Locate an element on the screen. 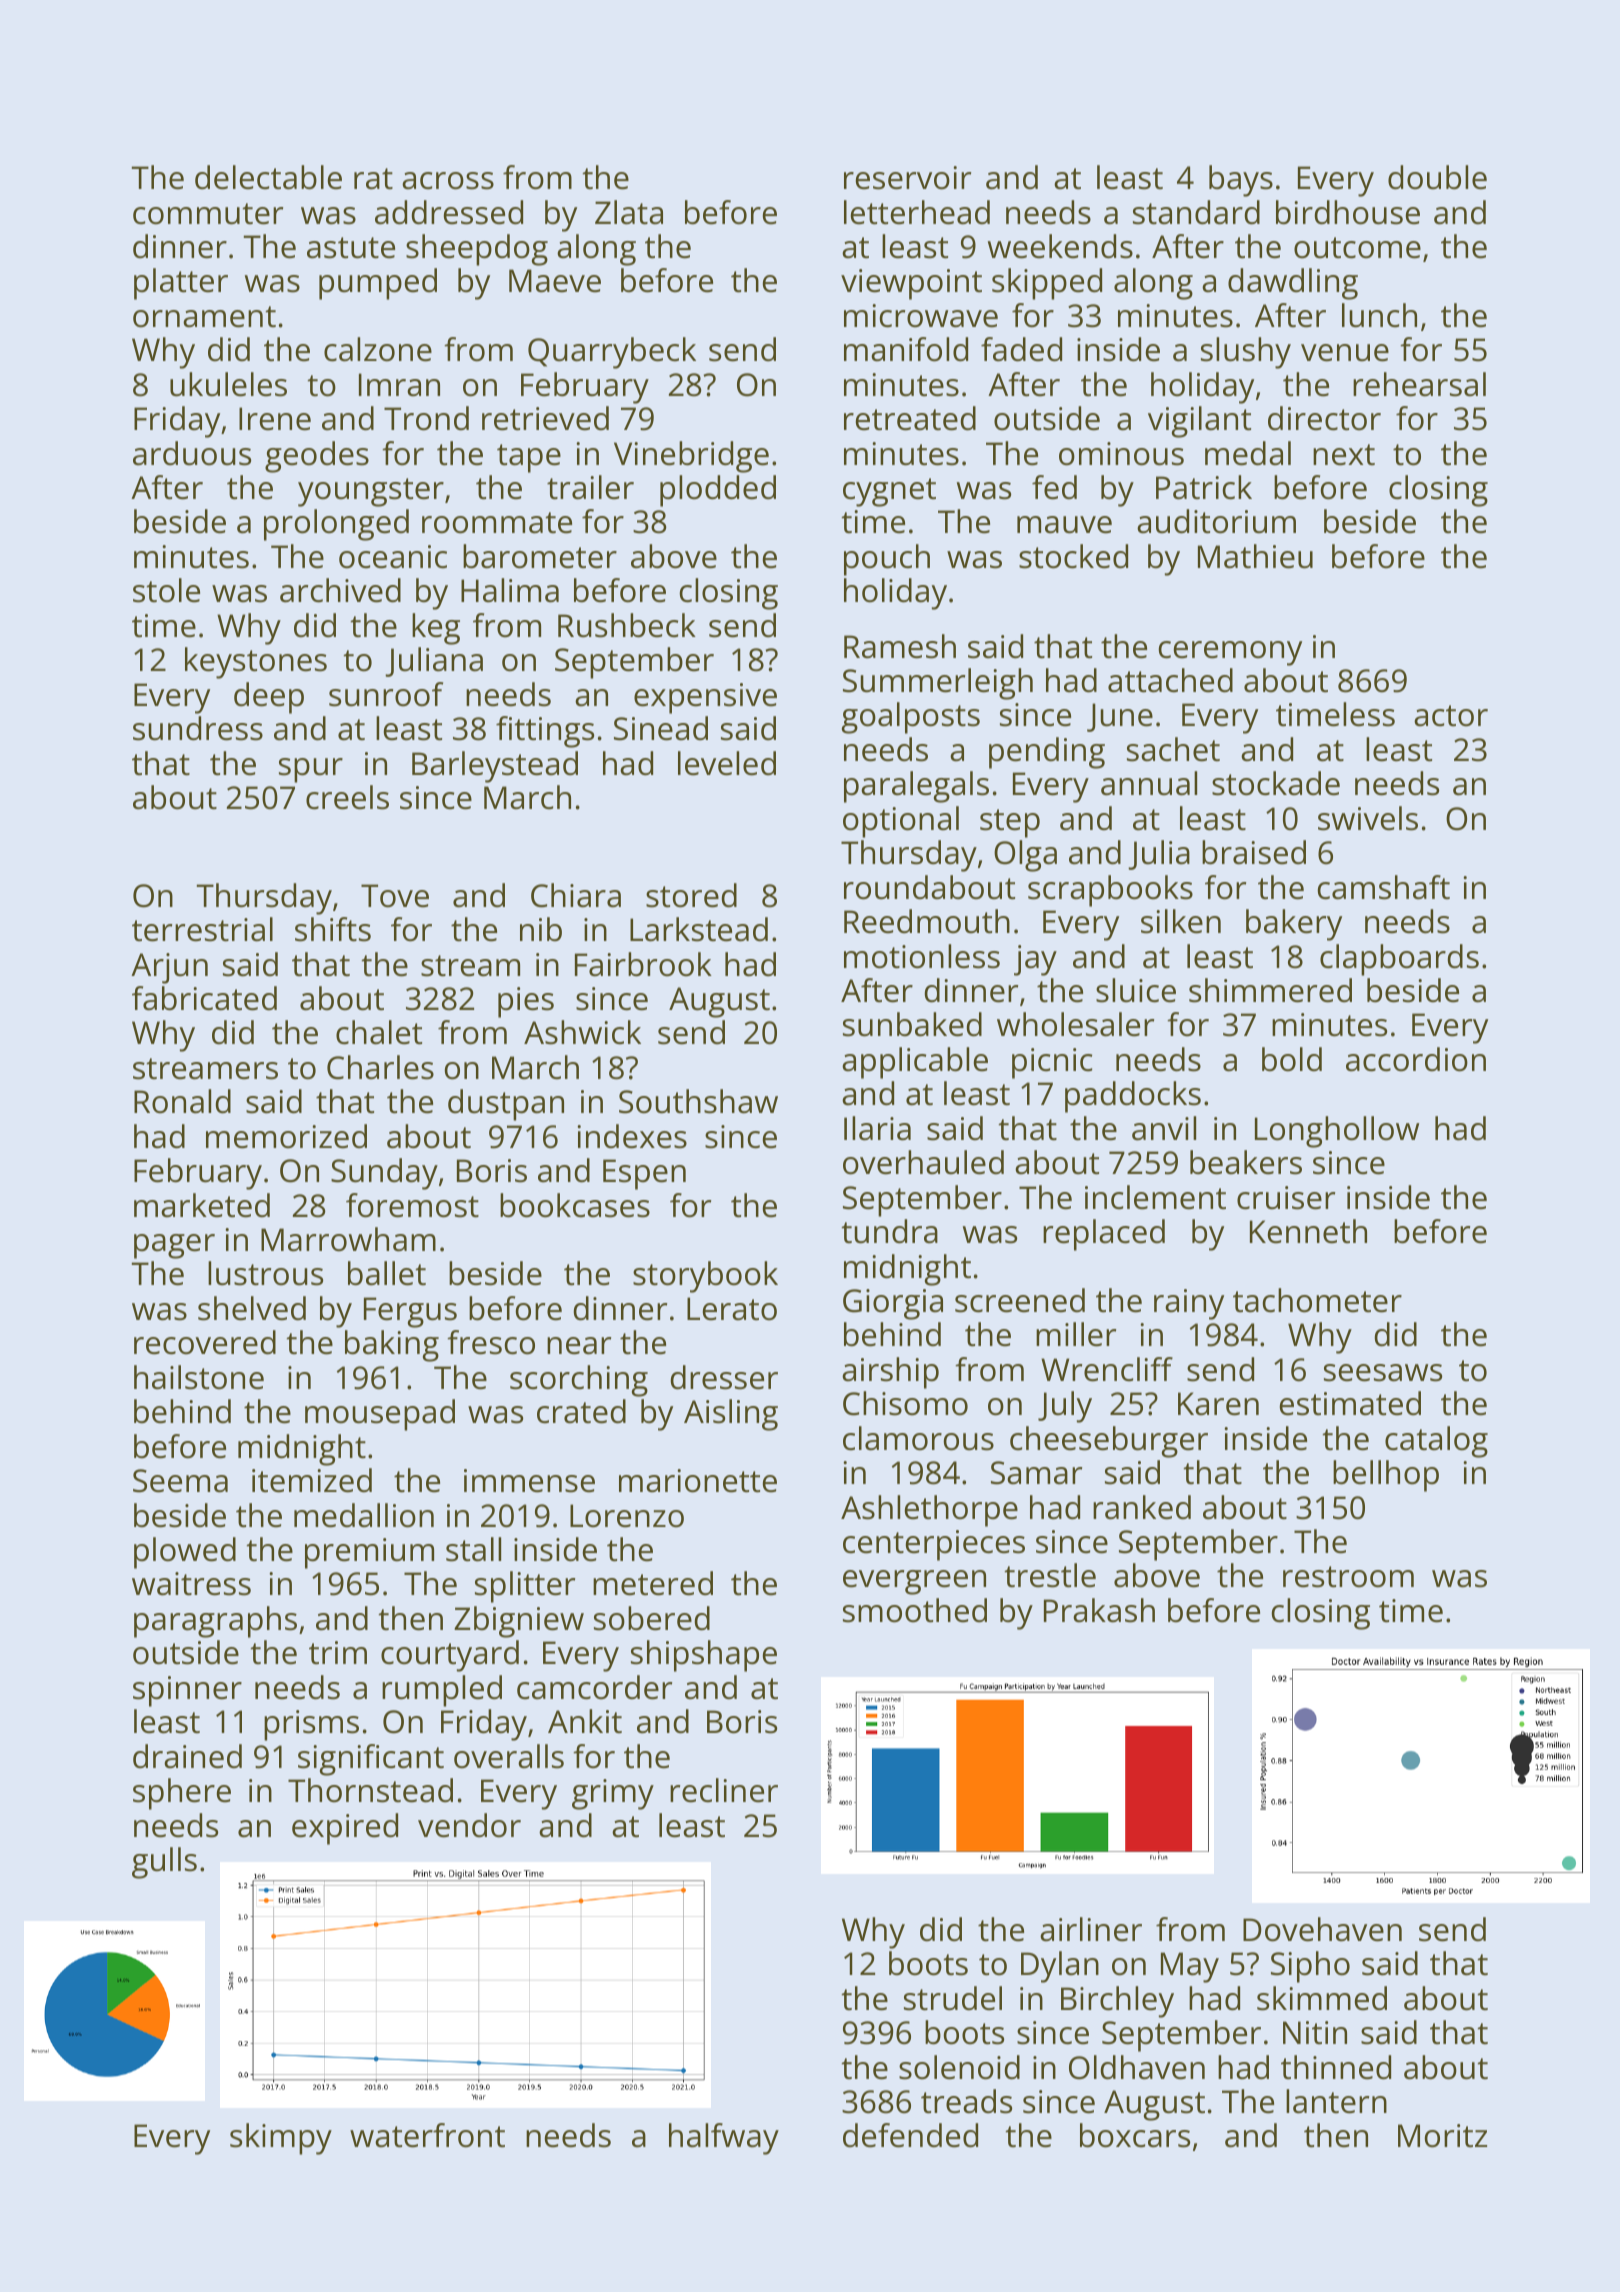 This screenshot has height=2292, width=1620. Longhollow is located at coordinates (1337, 1132).
